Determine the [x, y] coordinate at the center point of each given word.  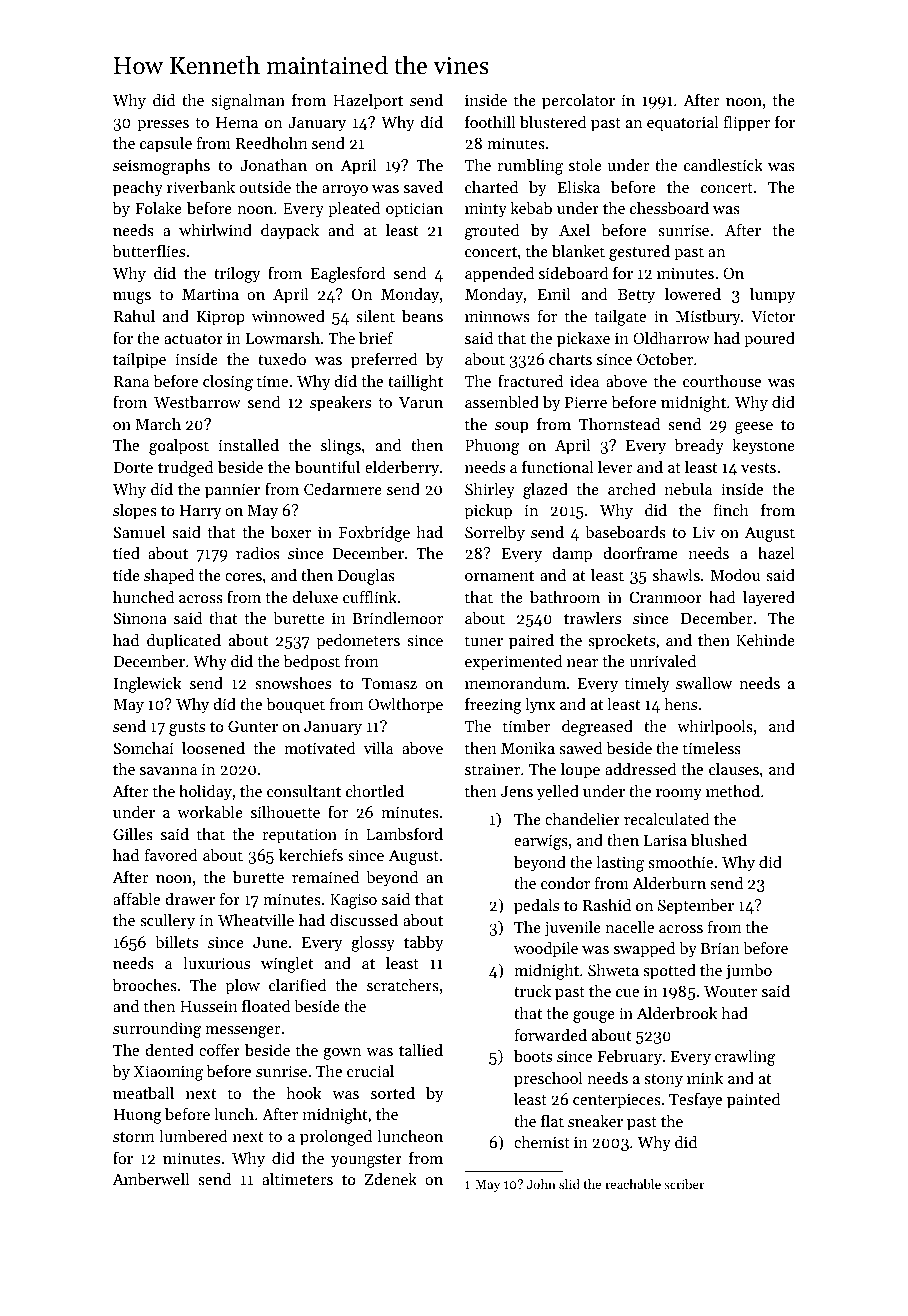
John [541, 1184]
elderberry [402, 469]
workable [210, 812]
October [665, 359]
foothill [490, 121]
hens [680, 704]
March [158, 424]
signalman [248, 102]
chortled [375, 791]
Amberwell [150, 1179]
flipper [747, 123]
